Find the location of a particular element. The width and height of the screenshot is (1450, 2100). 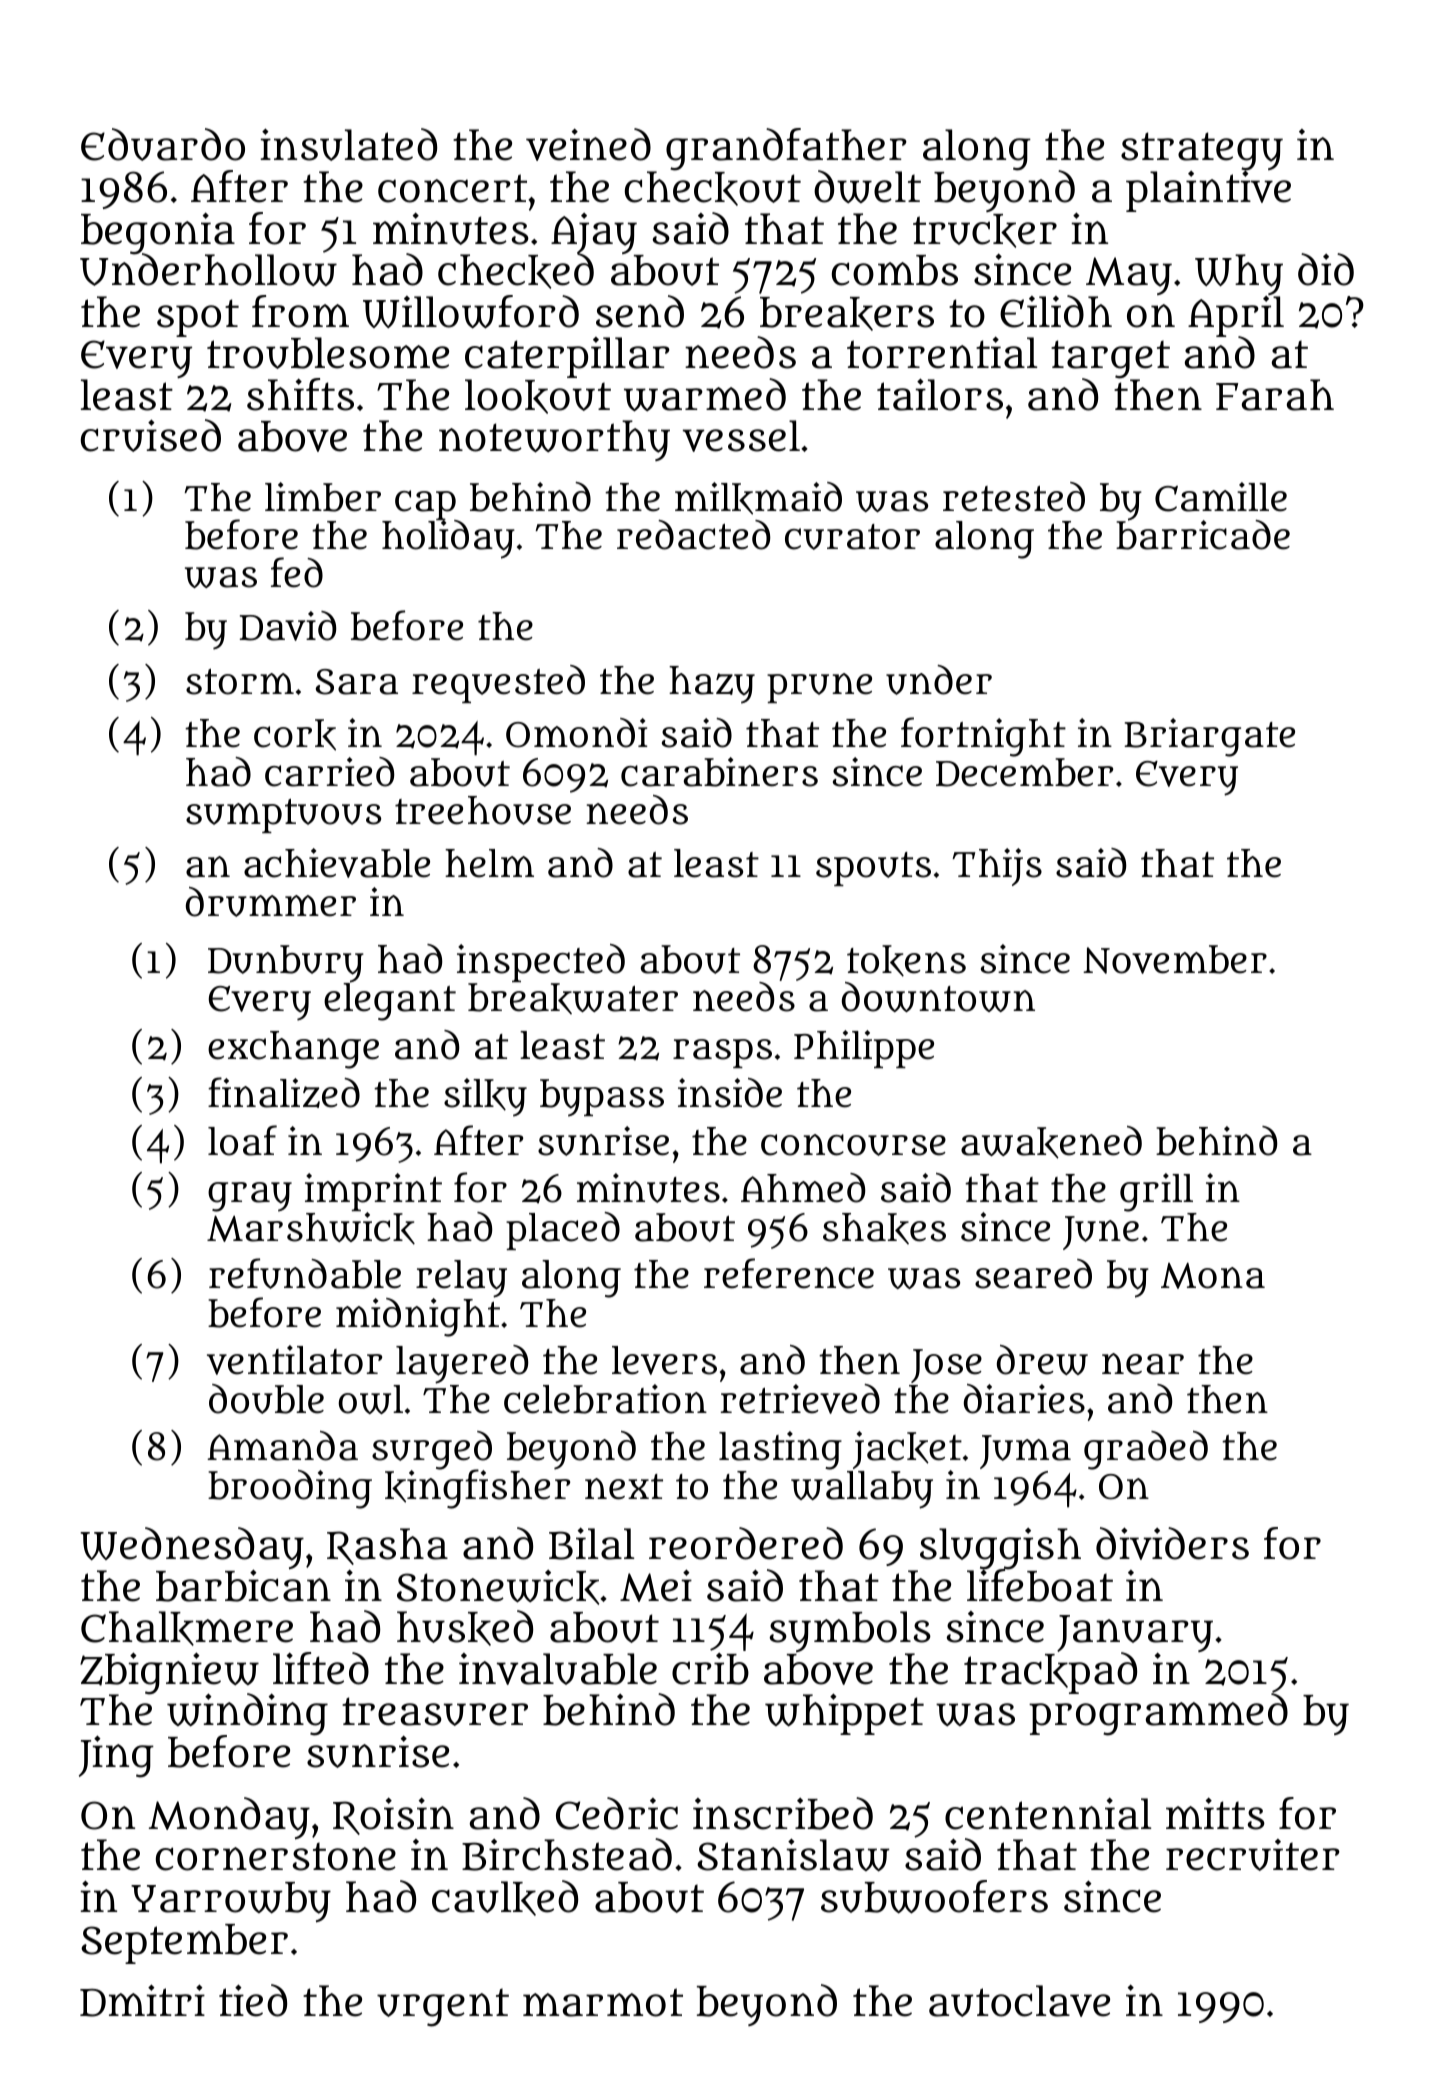

urgent is located at coordinates (443, 2007).
